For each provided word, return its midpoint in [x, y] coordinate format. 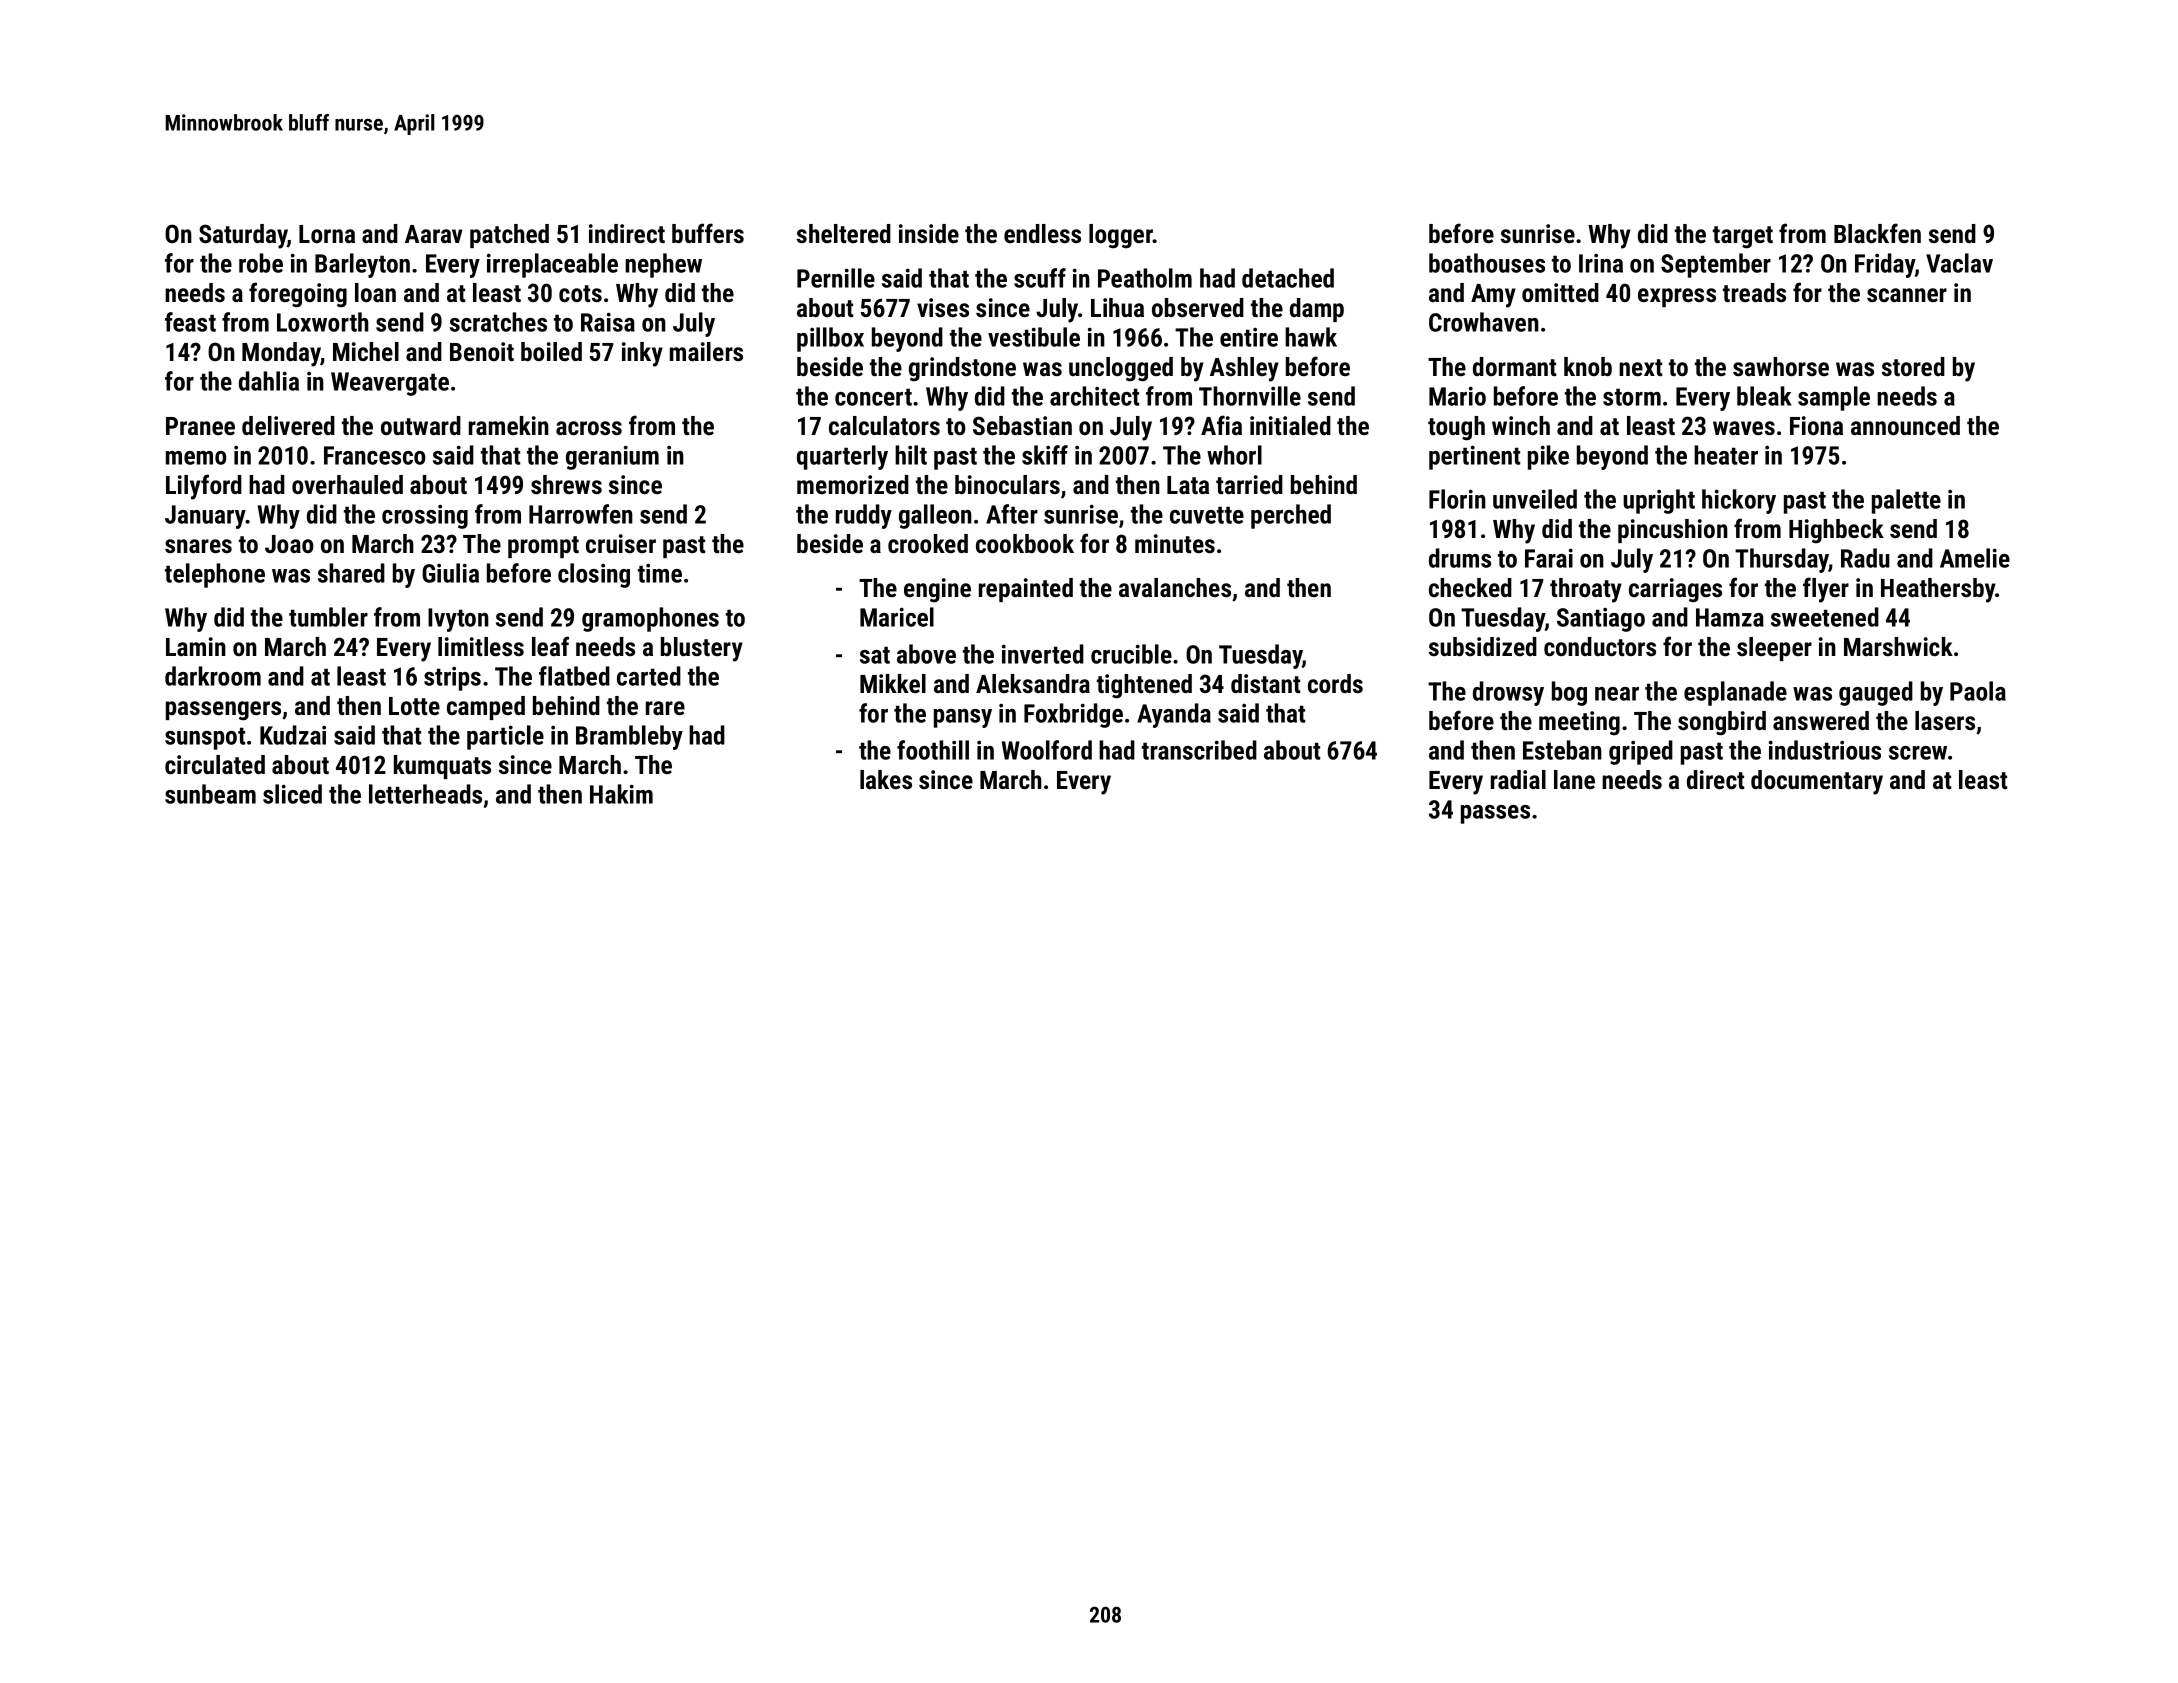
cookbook [1025, 543]
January [205, 517]
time [660, 573]
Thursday [1782, 560]
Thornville [1250, 396]
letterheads [425, 794]
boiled [551, 351]
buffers [708, 233]
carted [649, 676]
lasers [1945, 720]
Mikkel [893, 683]
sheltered [844, 233]
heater [1726, 455]
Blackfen [1877, 233]
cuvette [1207, 515]
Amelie [1975, 558]
